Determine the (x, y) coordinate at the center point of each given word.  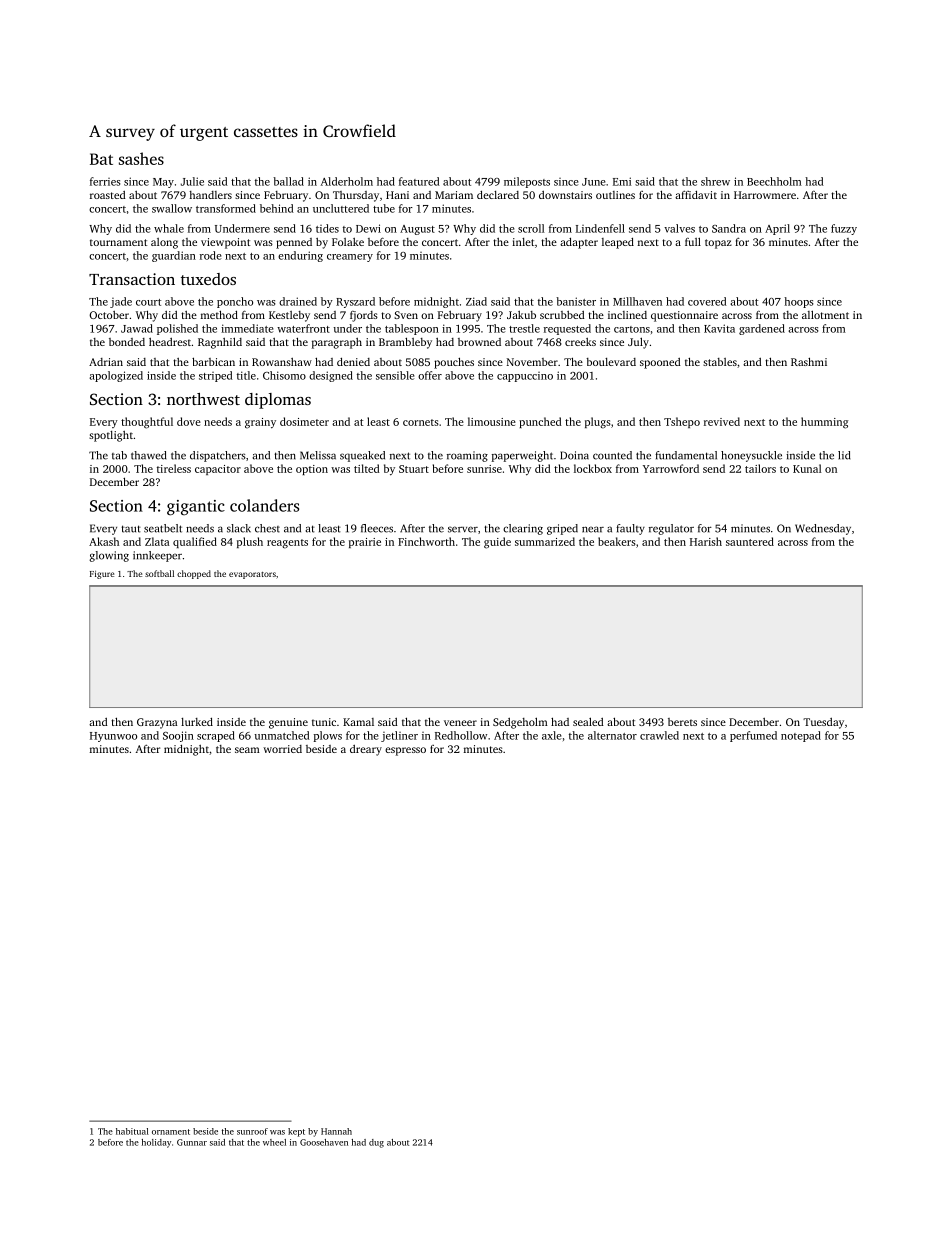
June (594, 182)
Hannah (336, 1131)
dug (376, 1143)
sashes (141, 158)
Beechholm (774, 181)
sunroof (252, 1131)
